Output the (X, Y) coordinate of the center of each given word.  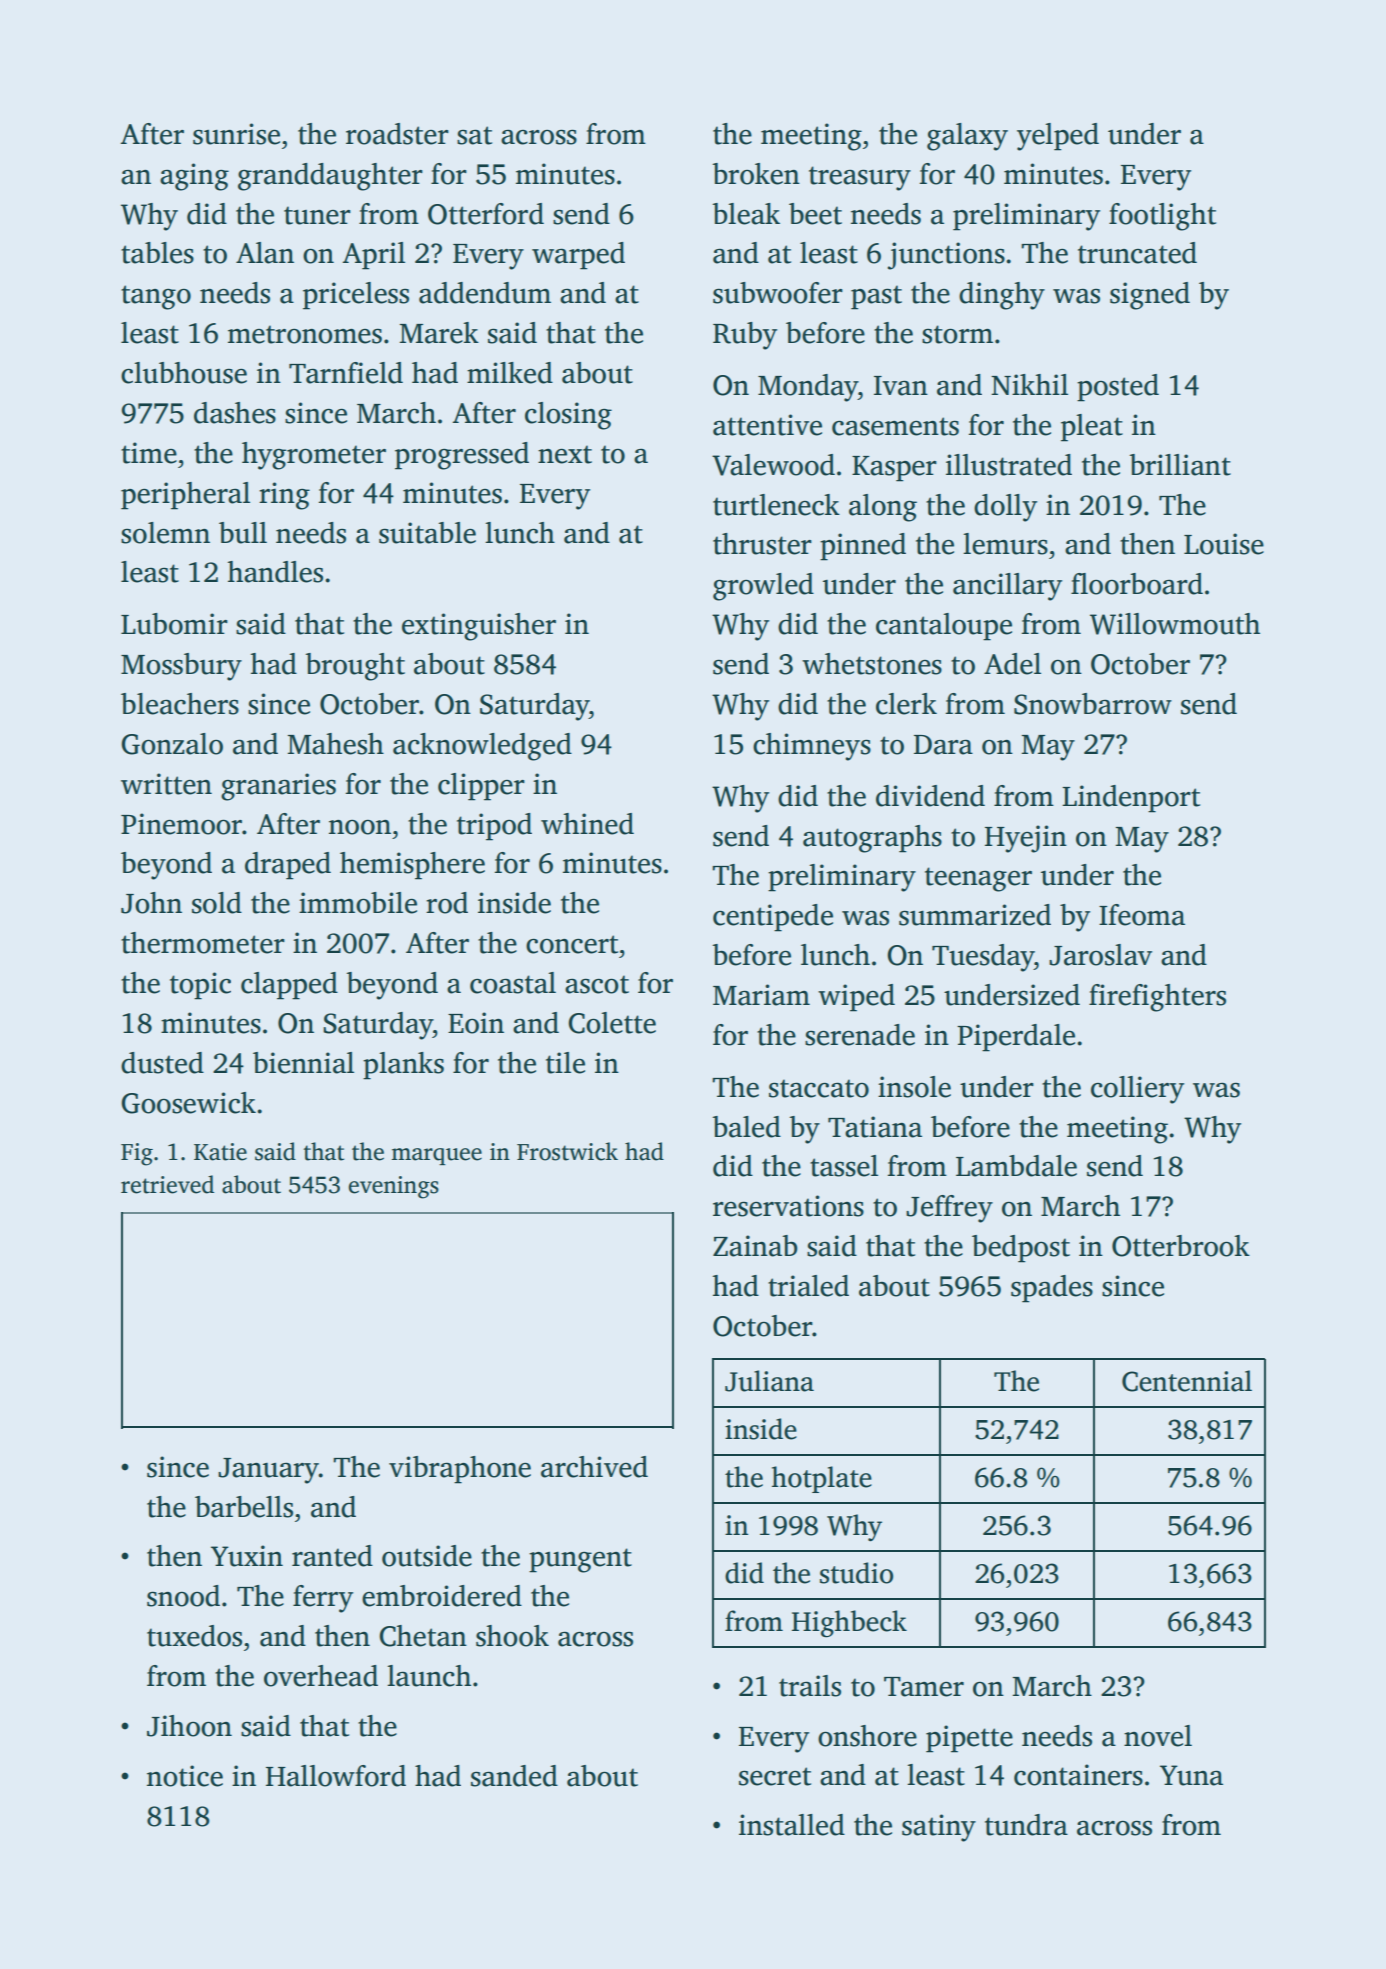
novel (1158, 1736)
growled (763, 587)
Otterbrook (1181, 1246)
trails (810, 1686)
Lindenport (1131, 799)
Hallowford (336, 1776)
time (149, 453)
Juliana (769, 1381)
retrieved (167, 1184)
